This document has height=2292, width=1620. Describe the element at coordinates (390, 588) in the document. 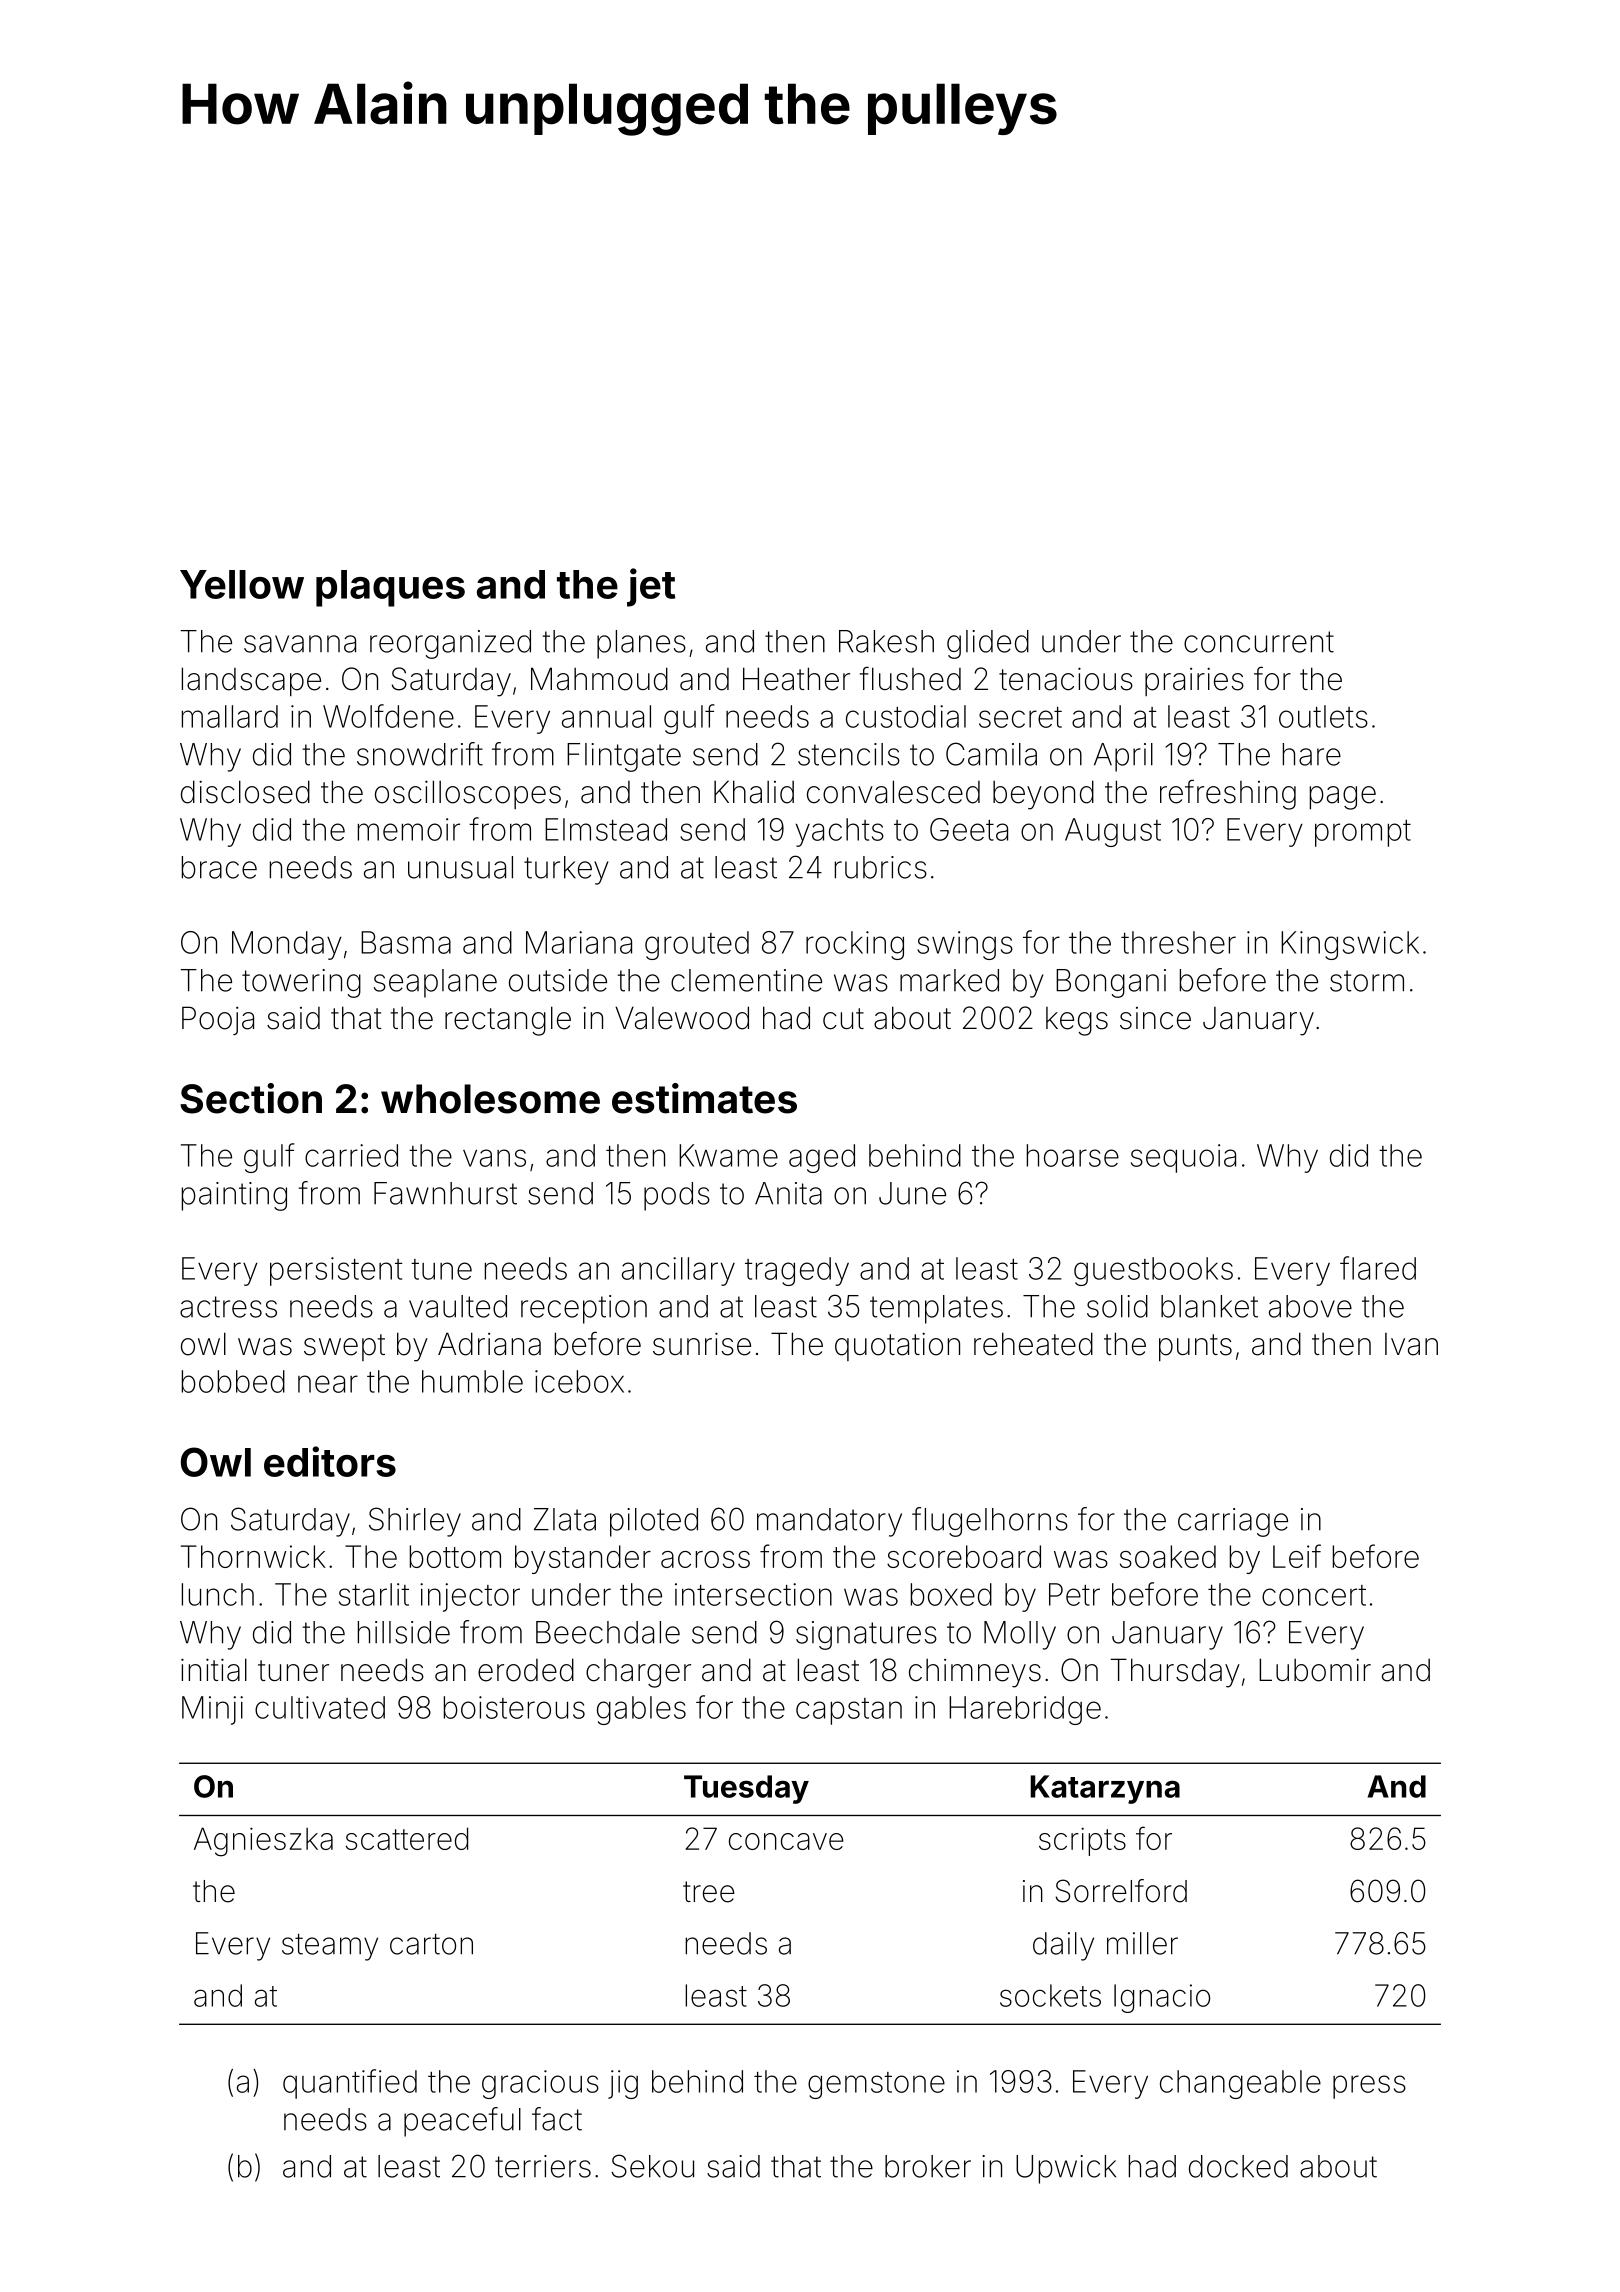

I see `plaques` at that location.
